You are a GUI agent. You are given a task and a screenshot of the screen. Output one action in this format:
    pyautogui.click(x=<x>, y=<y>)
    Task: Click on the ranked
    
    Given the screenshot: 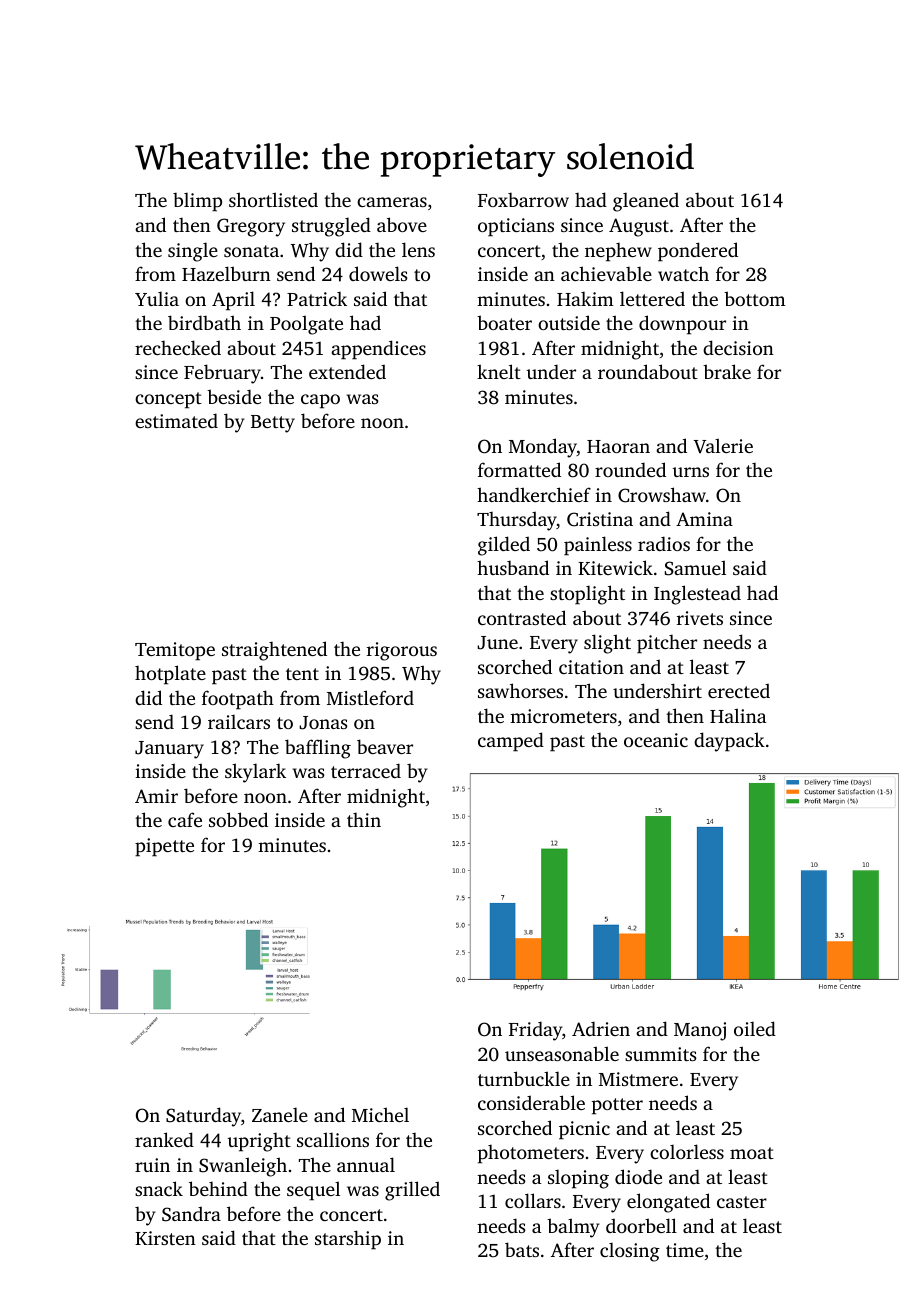 What is the action you would take?
    pyautogui.click(x=164, y=1139)
